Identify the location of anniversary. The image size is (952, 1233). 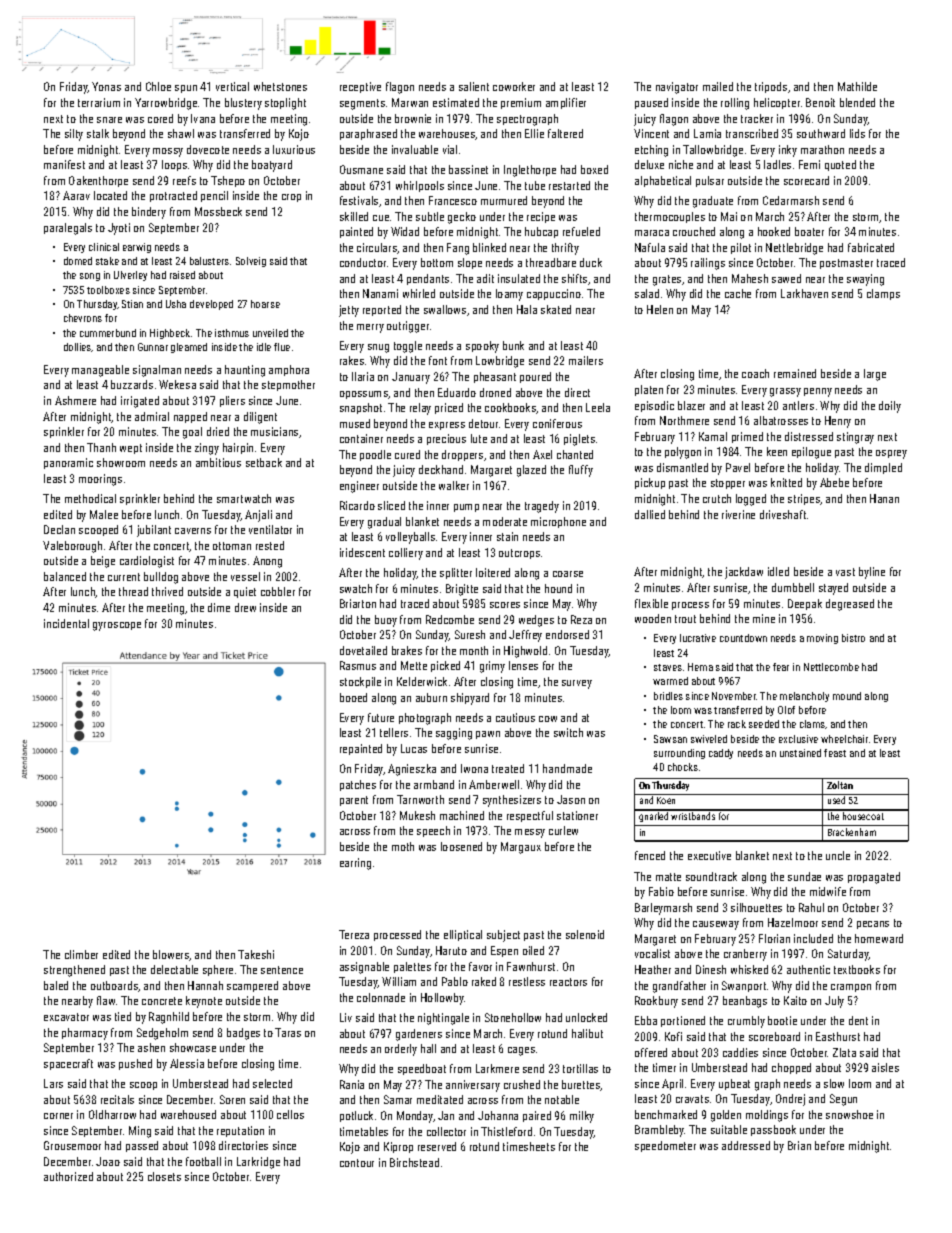
(473, 1086).
